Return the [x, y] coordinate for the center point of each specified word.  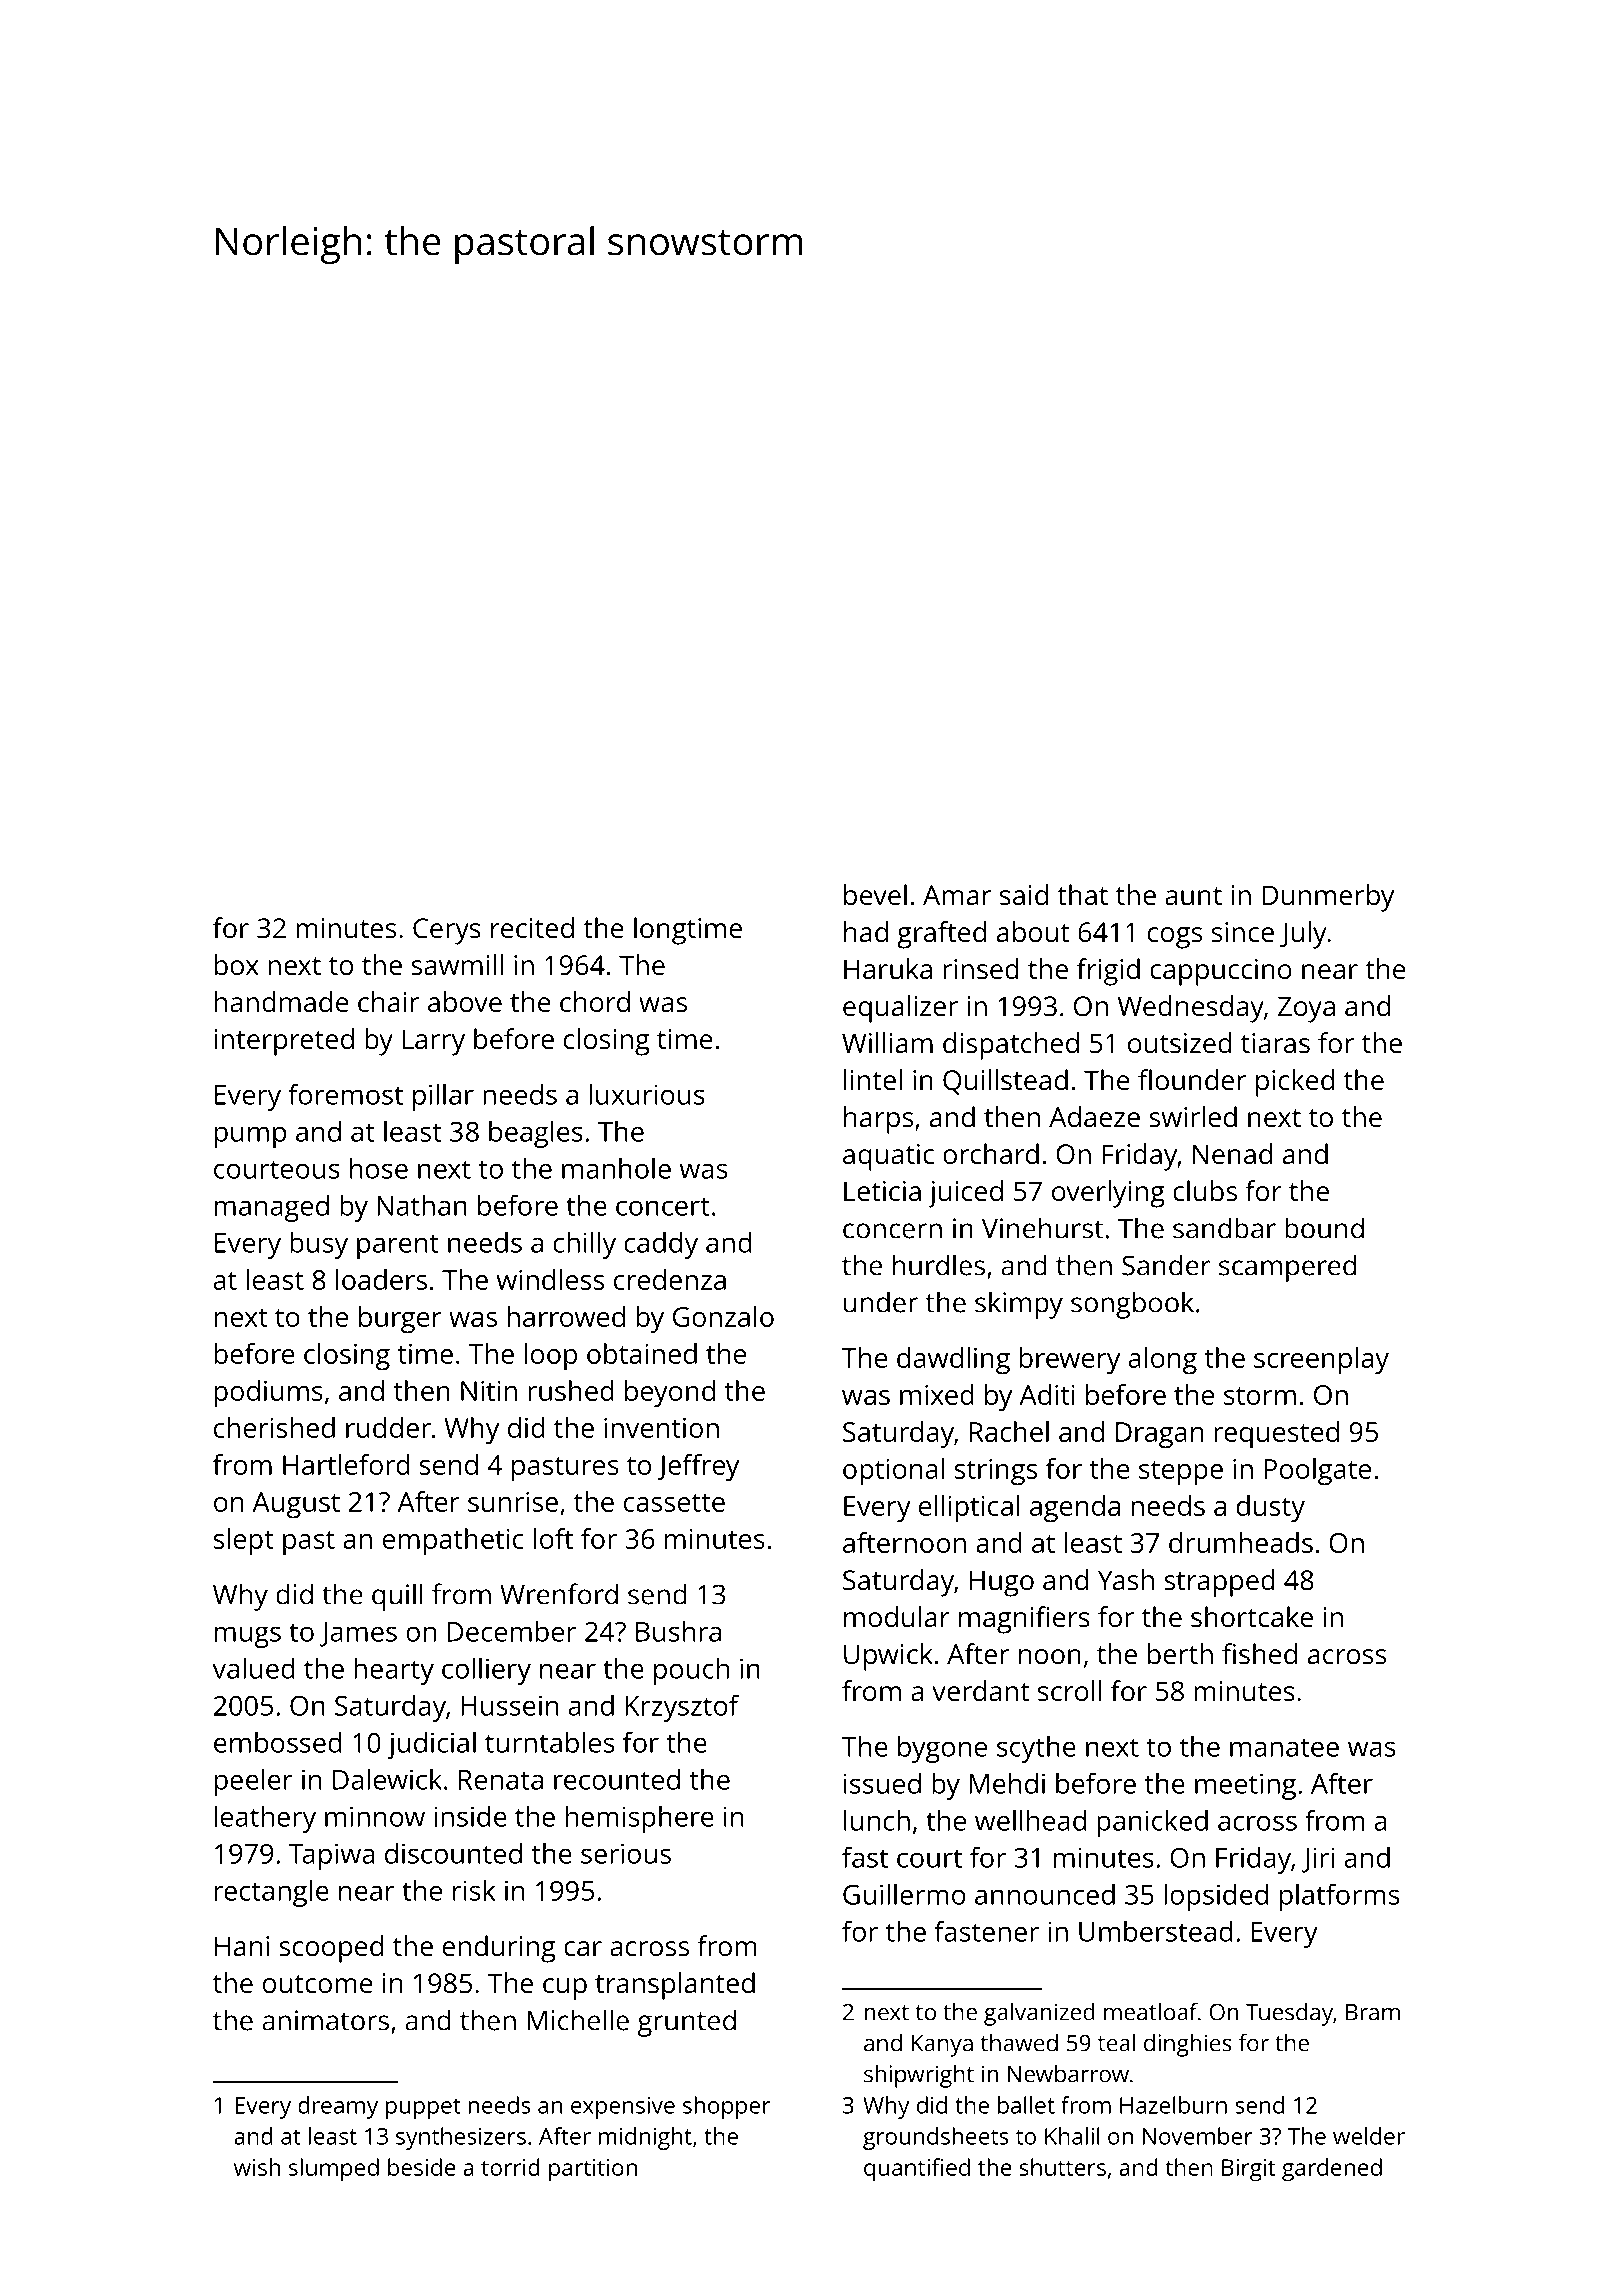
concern [892, 1231]
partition [593, 2170]
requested [1276, 1435]
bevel [875, 895]
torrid [510, 2167]
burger [400, 1320]
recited [532, 927]
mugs [248, 1637]
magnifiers [1024, 1620]
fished [1259, 1653]
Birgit [1249, 2170]
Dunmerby [1328, 898]
